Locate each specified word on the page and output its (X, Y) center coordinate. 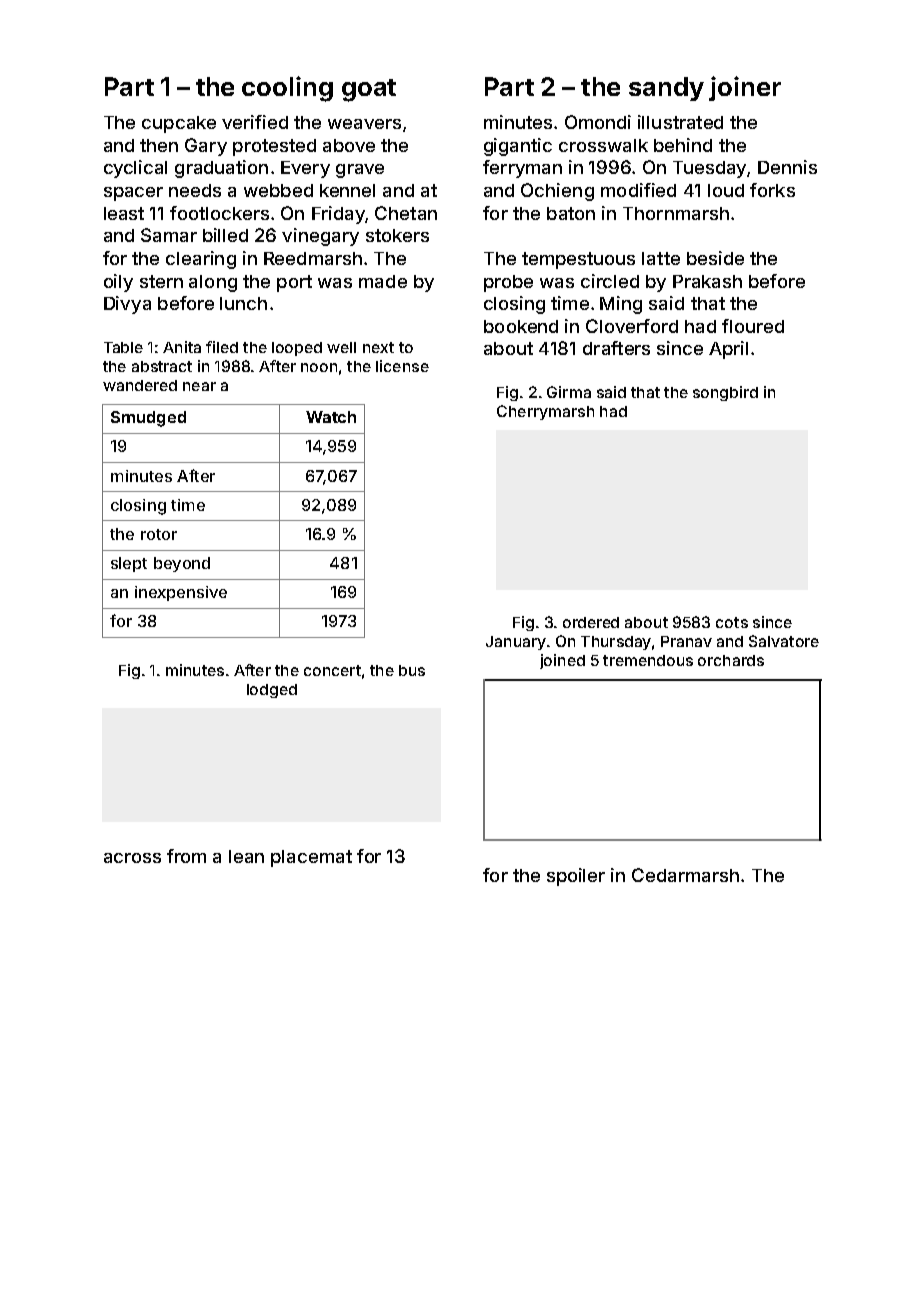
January (516, 643)
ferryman (522, 169)
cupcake (179, 124)
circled (610, 281)
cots (732, 622)
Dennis (787, 167)
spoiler (576, 877)
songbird (725, 393)
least (124, 213)
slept (129, 564)
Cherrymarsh (545, 412)
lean (246, 856)
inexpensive (181, 593)
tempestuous (578, 260)
